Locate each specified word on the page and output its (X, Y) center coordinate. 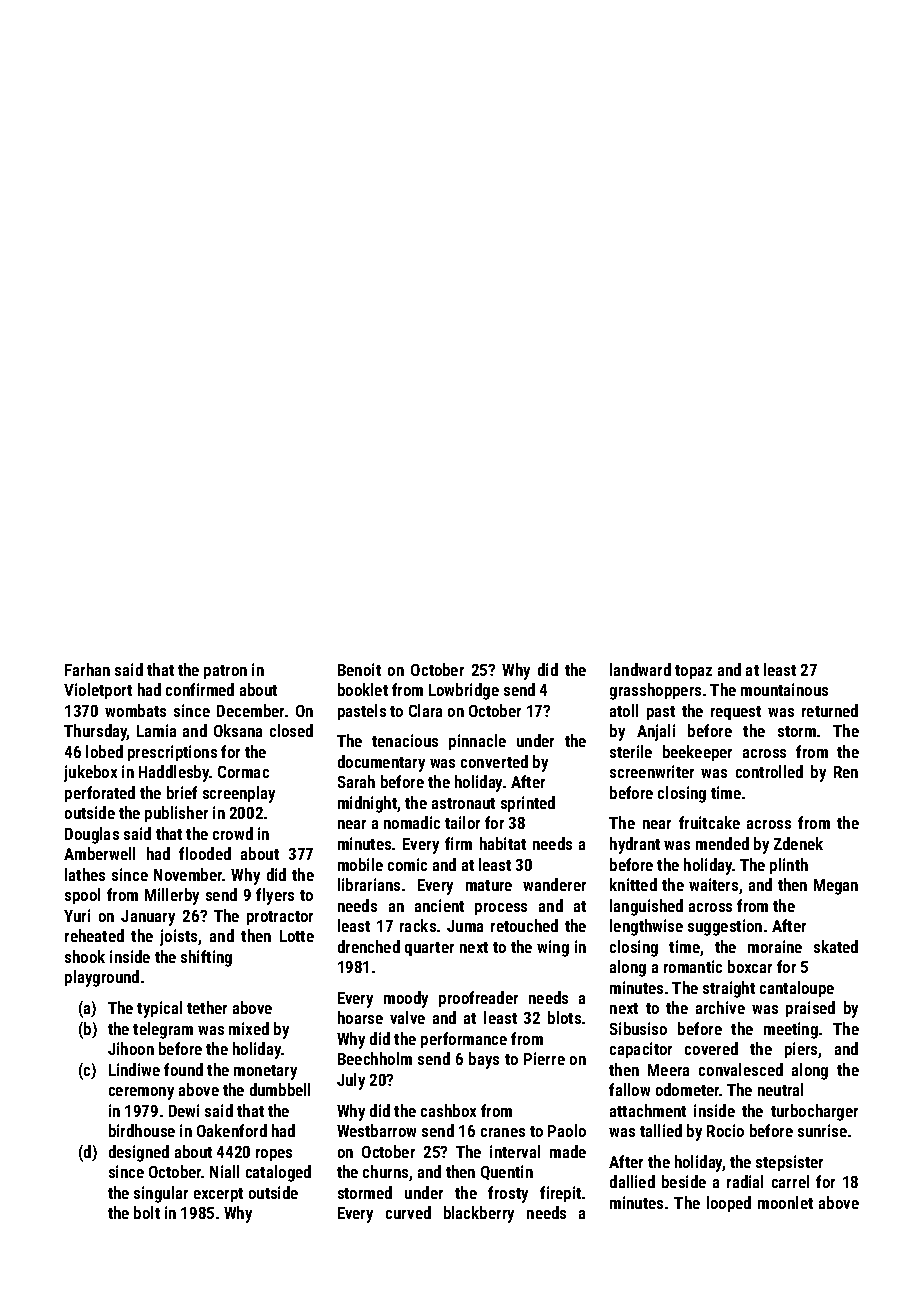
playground (102, 978)
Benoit (359, 669)
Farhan (87, 669)
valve (407, 1017)
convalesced (741, 1069)
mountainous (784, 689)
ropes (274, 1155)
